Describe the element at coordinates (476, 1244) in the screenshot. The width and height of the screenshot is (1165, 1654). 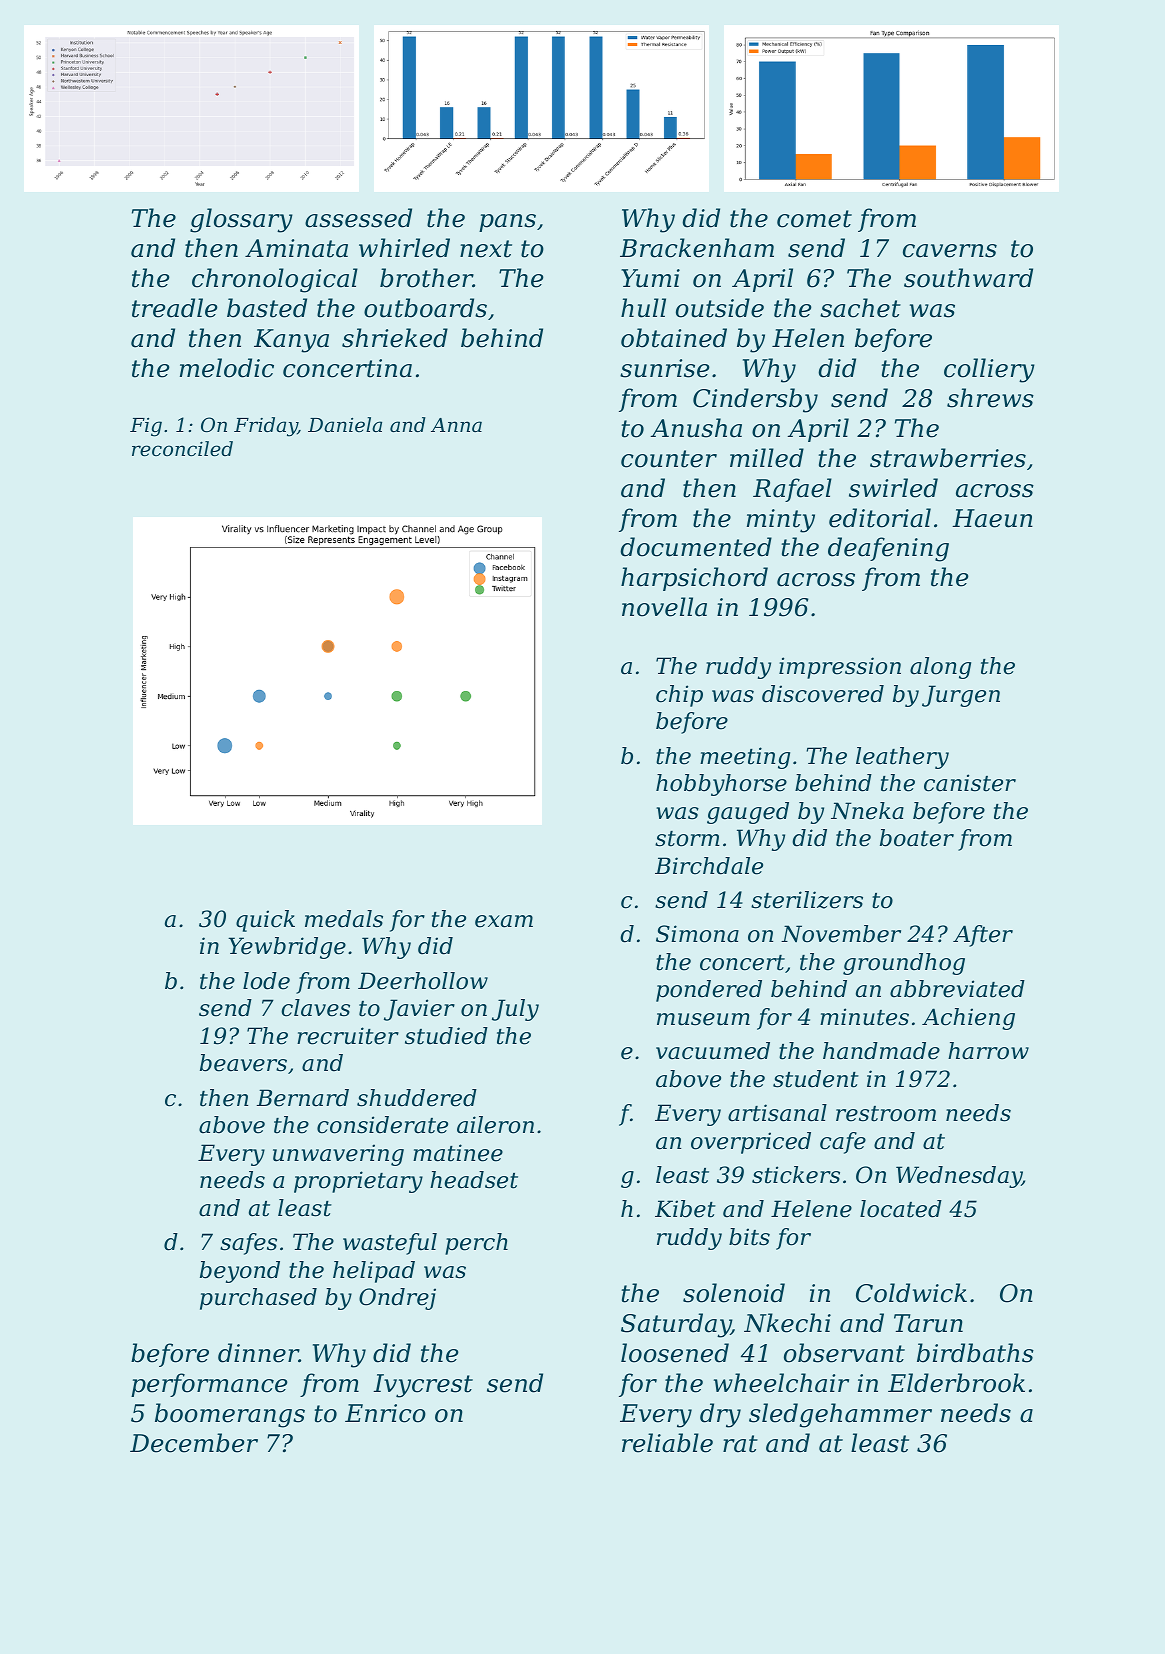
I see `perch` at that location.
